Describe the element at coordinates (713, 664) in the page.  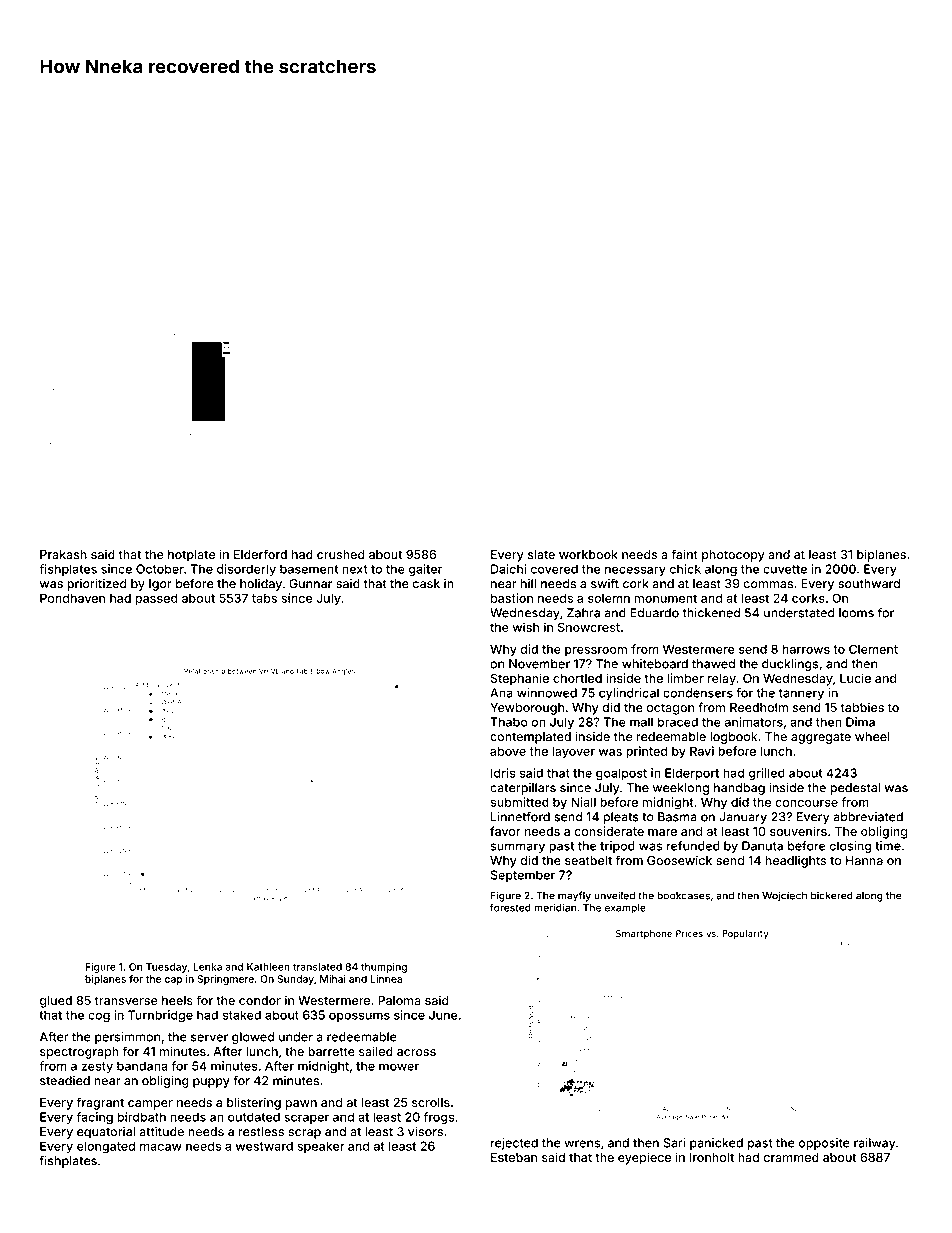
I see `thawed` at that location.
